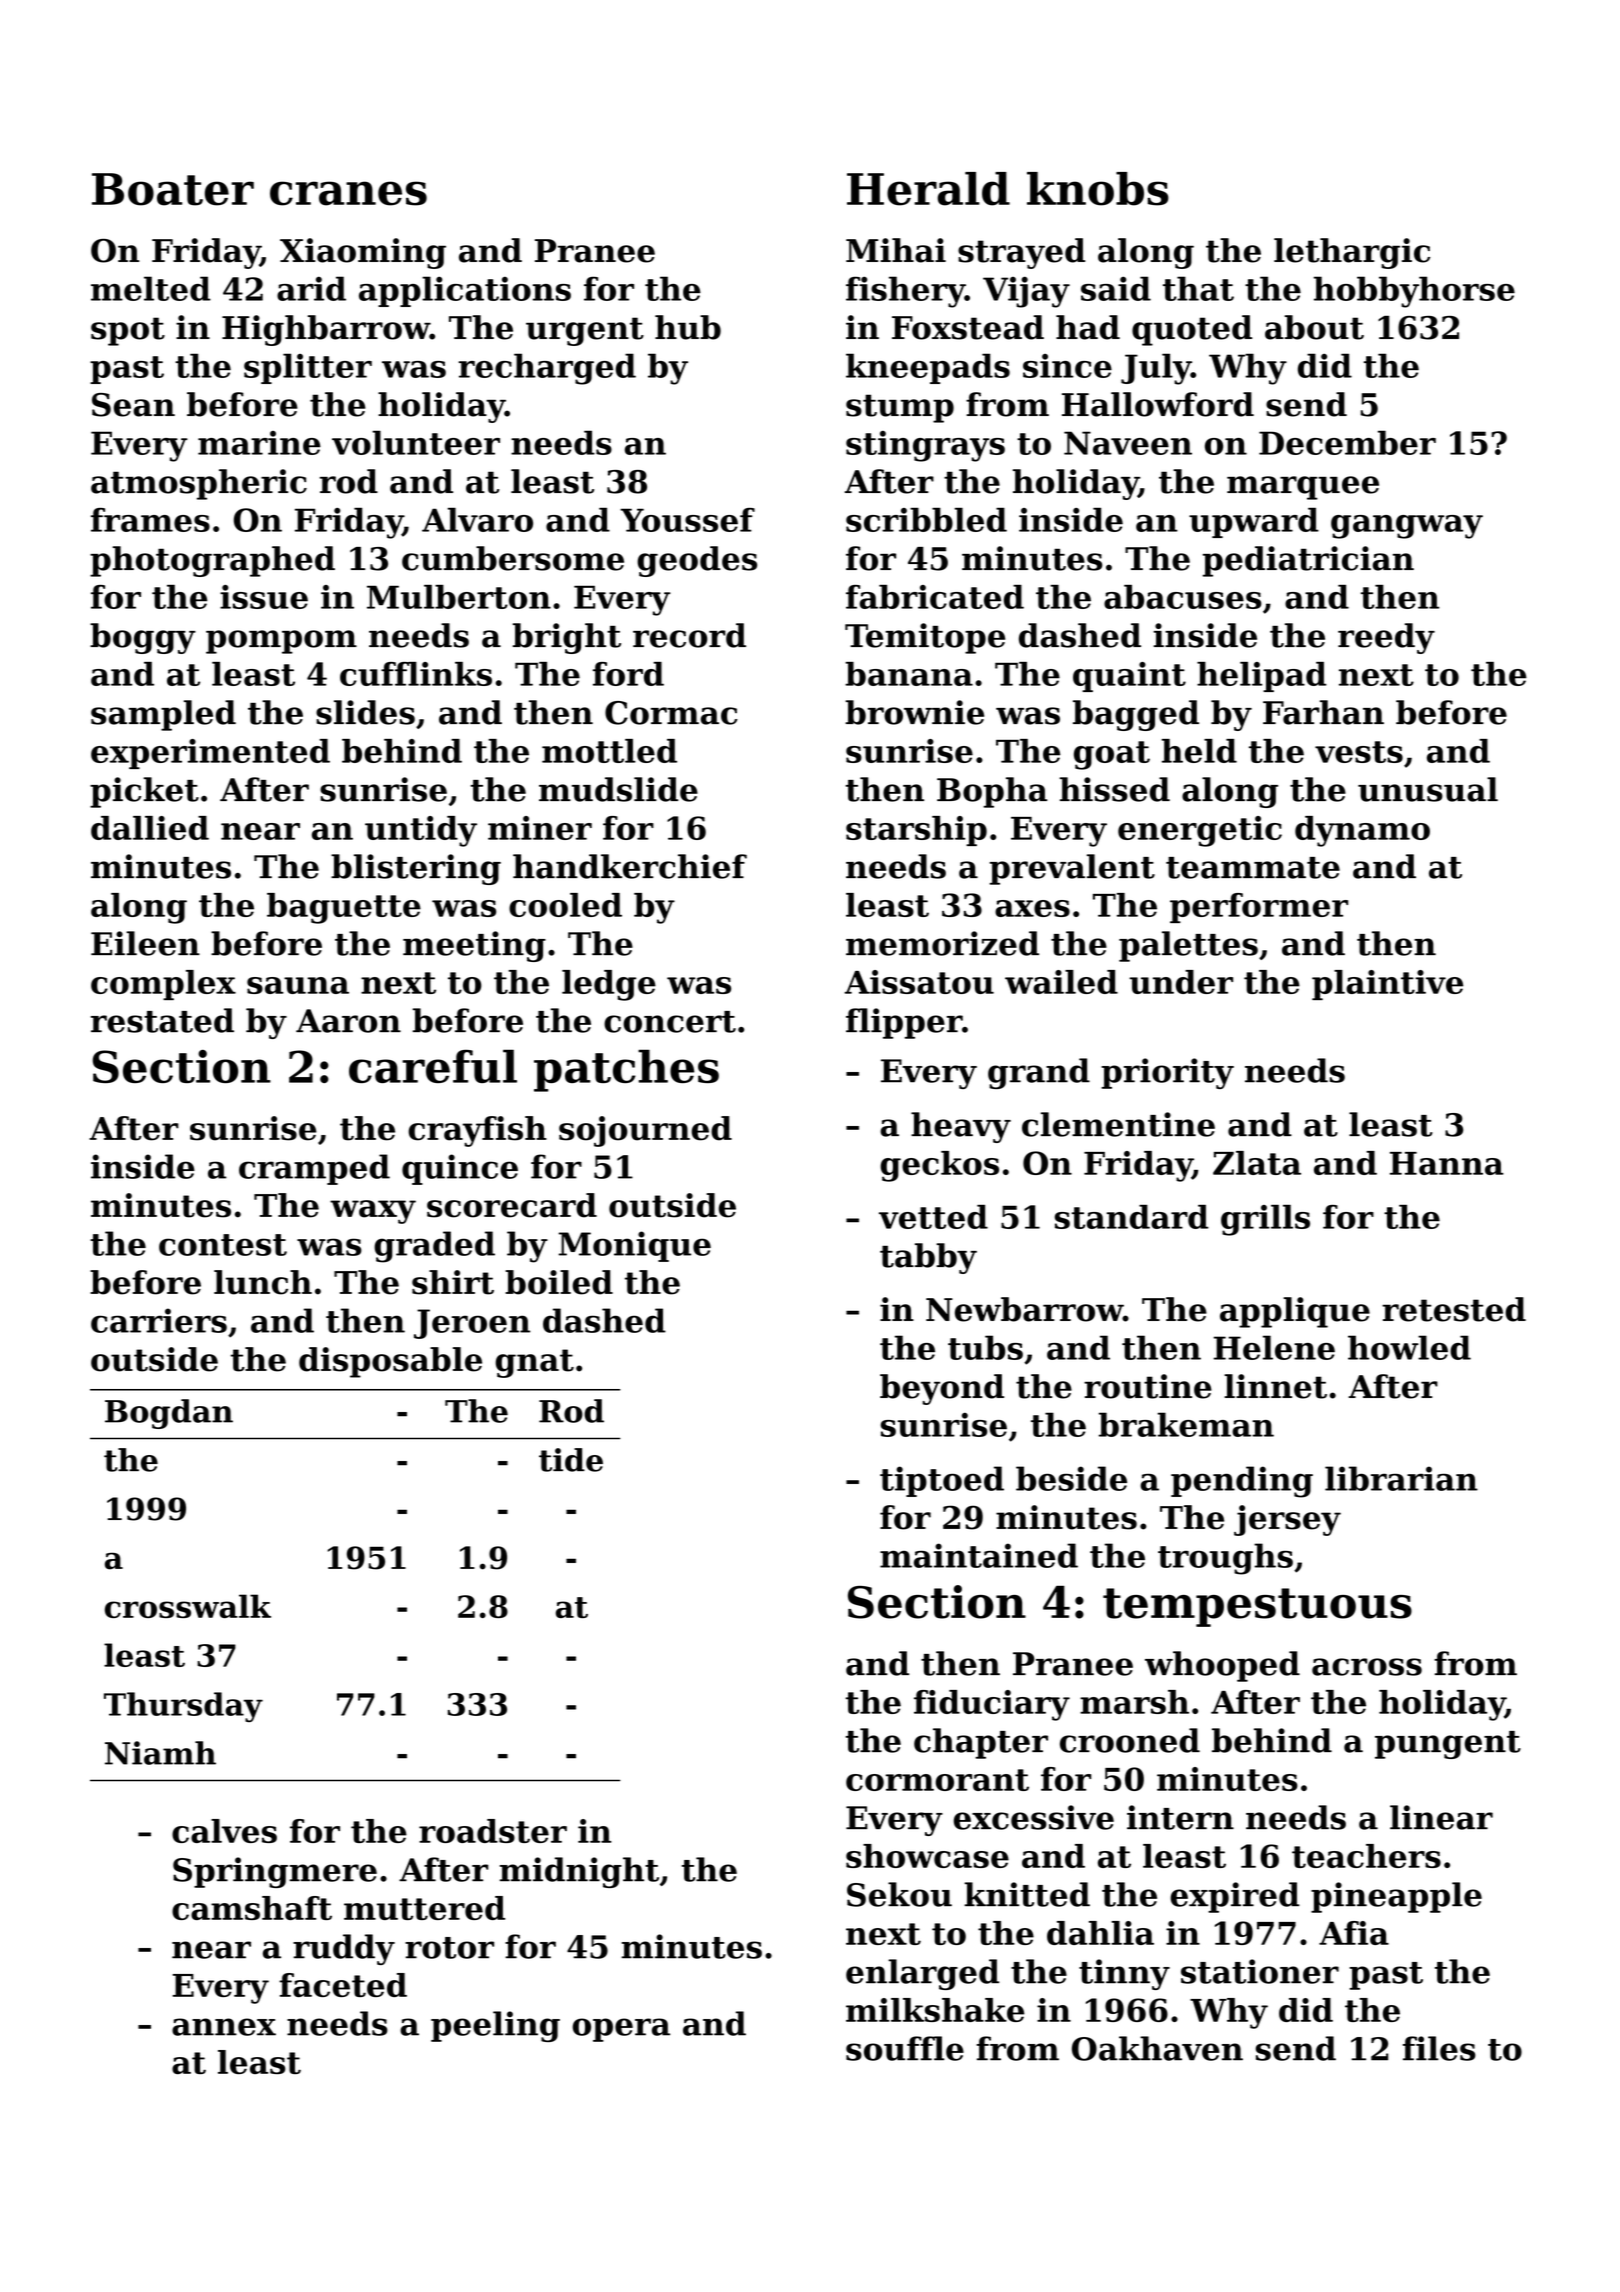  What do you see at coordinates (1387, 985) in the screenshot?
I see `plaintive` at bounding box center [1387, 985].
